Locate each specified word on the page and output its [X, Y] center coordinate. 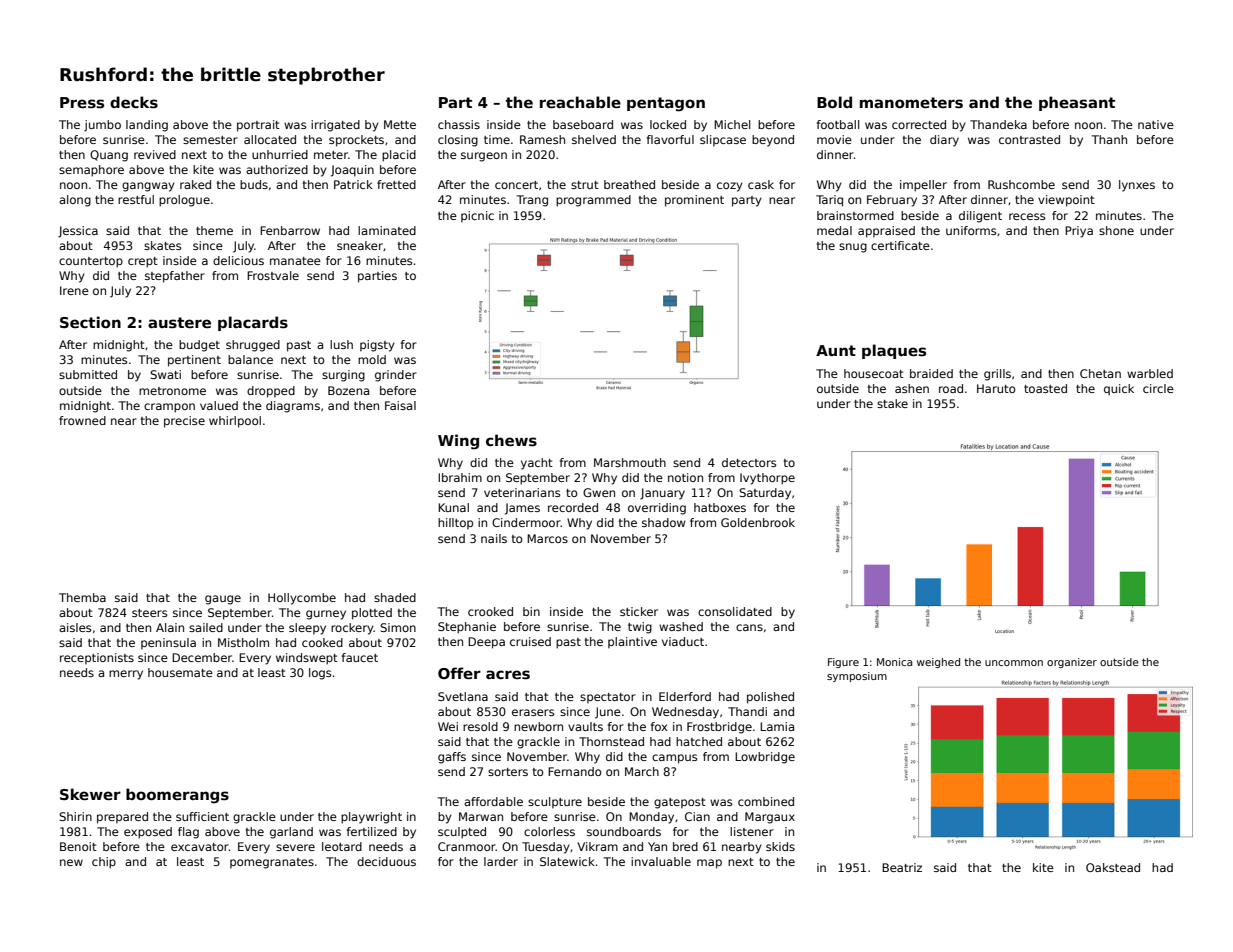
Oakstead [1113, 867]
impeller [923, 186]
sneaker [360, 245]
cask [761, 184]
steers [149, 613]
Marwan [481, 816]
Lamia [777, 726]
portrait [258, 126]
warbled [1150, 373]
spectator [608, 698]
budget [199, 346]
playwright [371, 818]
